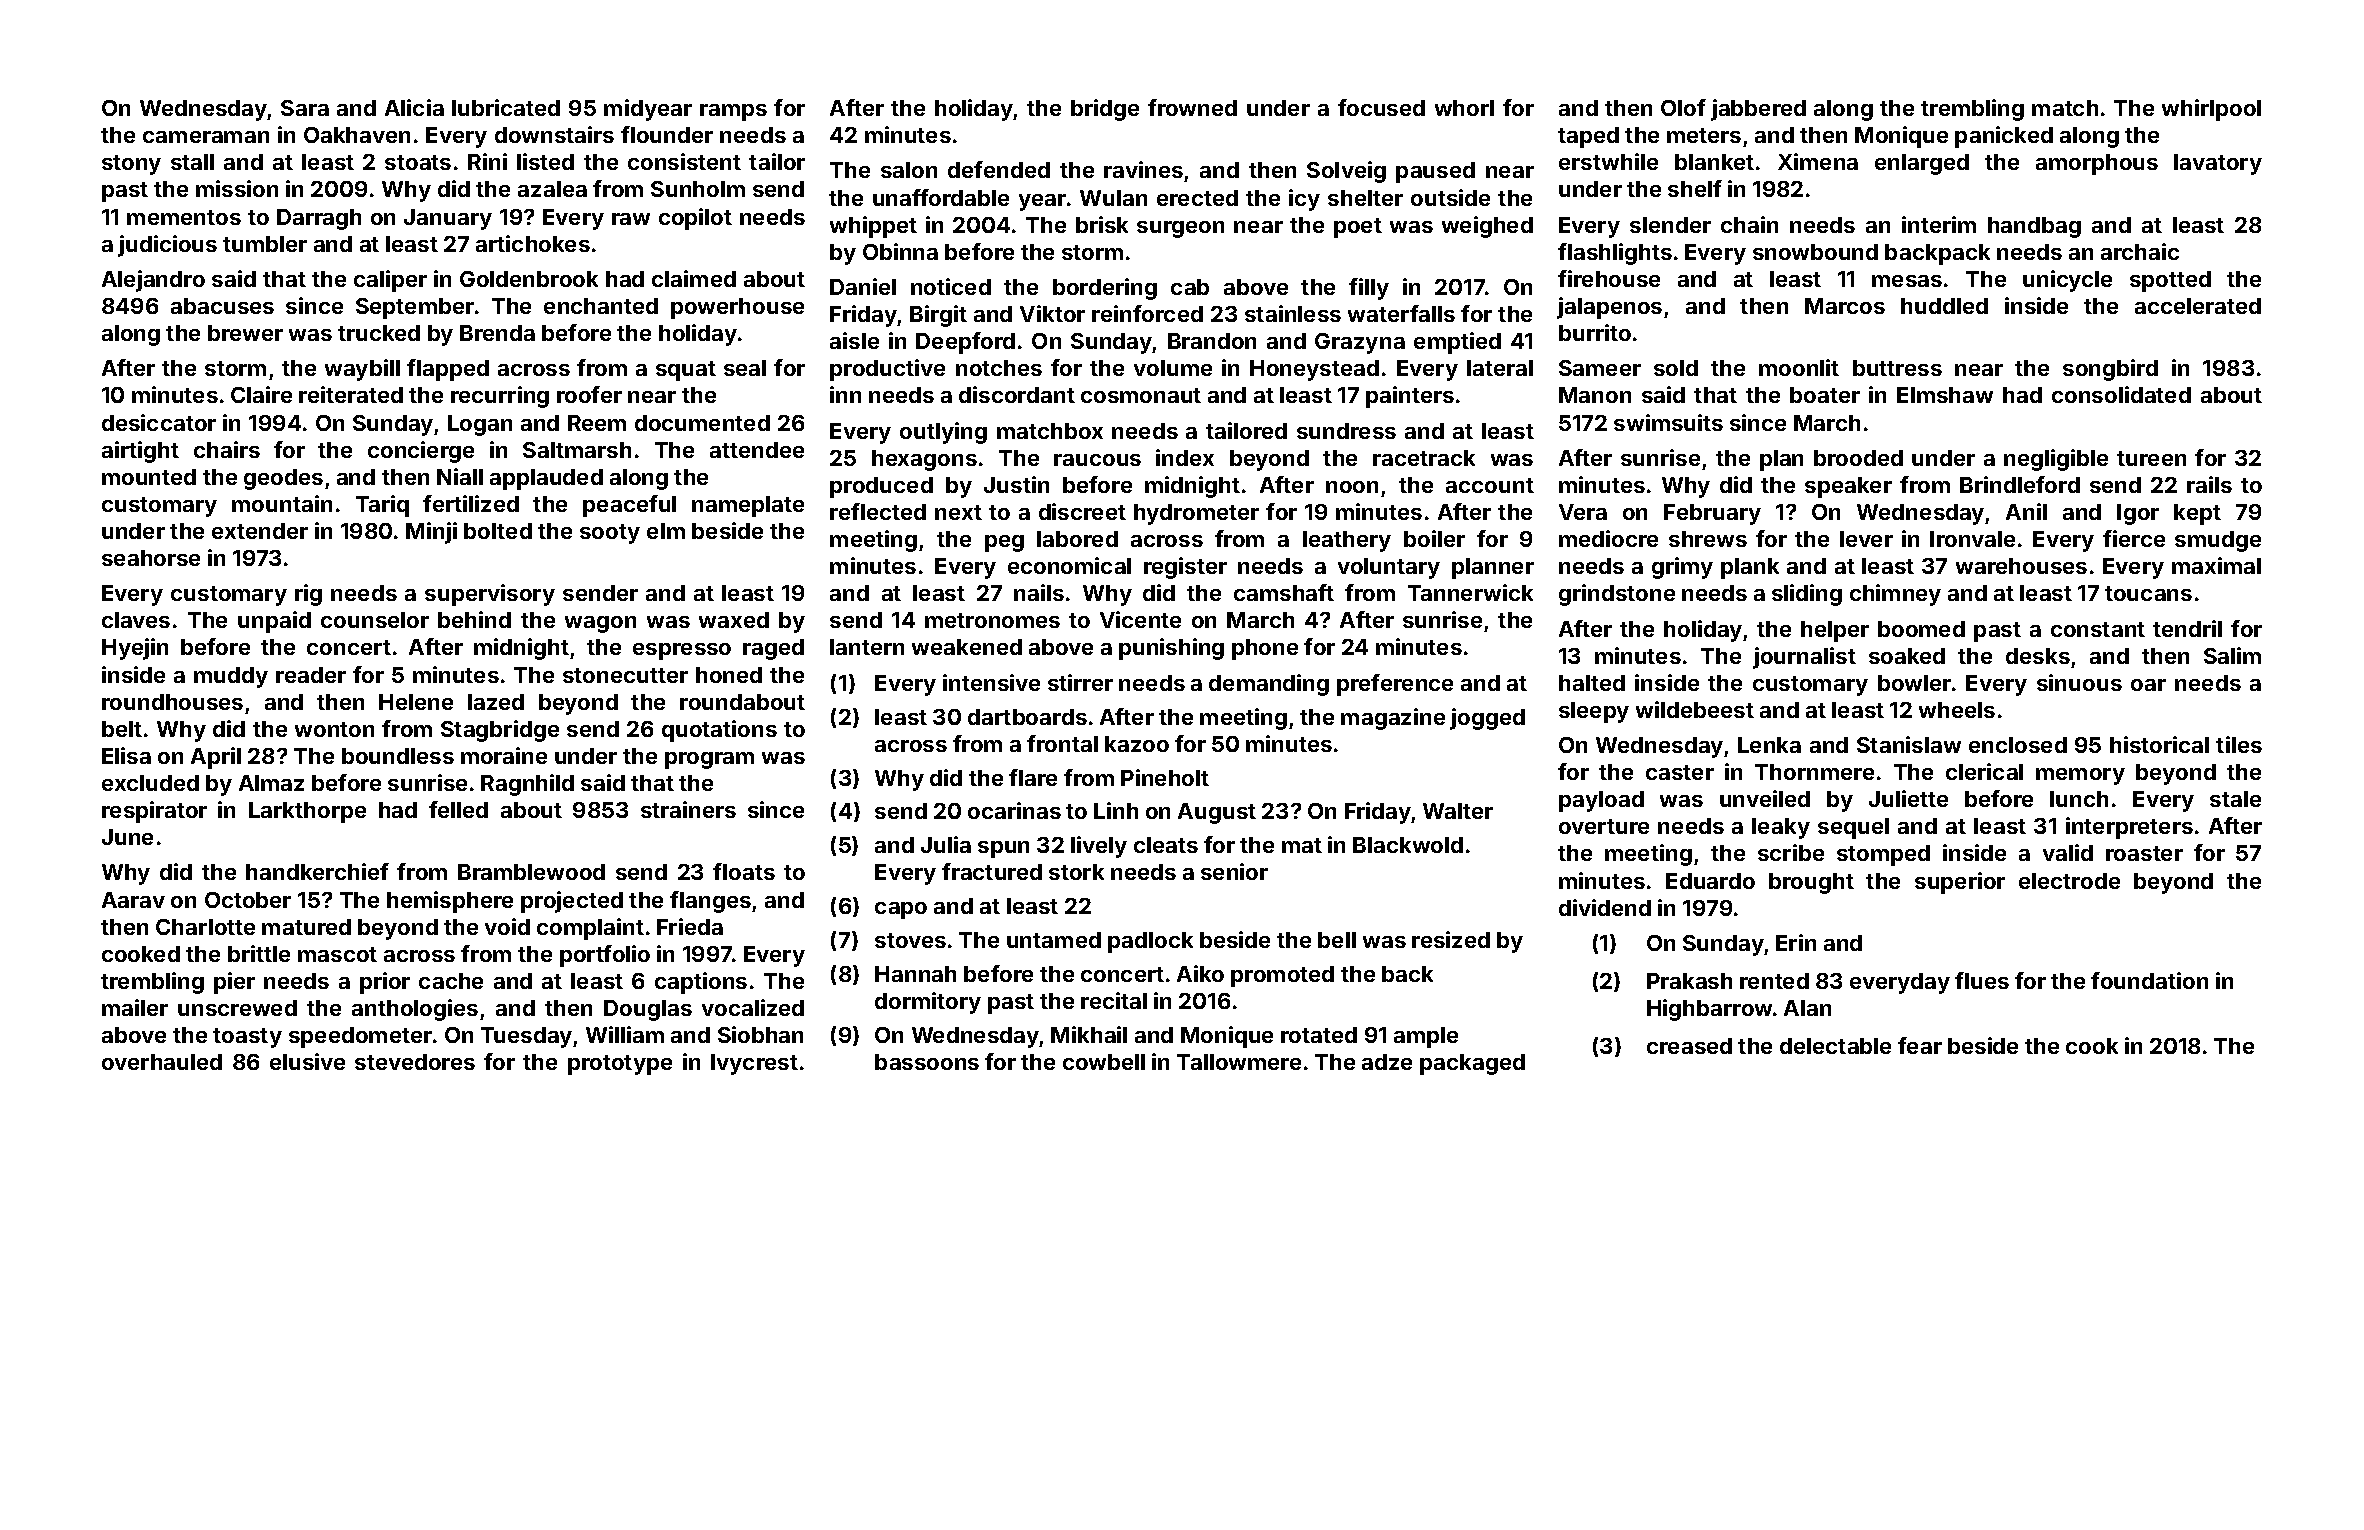 Image resolution: width=2364 pixels, height=1530 pixels. What do you see at coordinates (1848, 487) in the document?
I see `speaker` at bounding box center [1848, 487].
